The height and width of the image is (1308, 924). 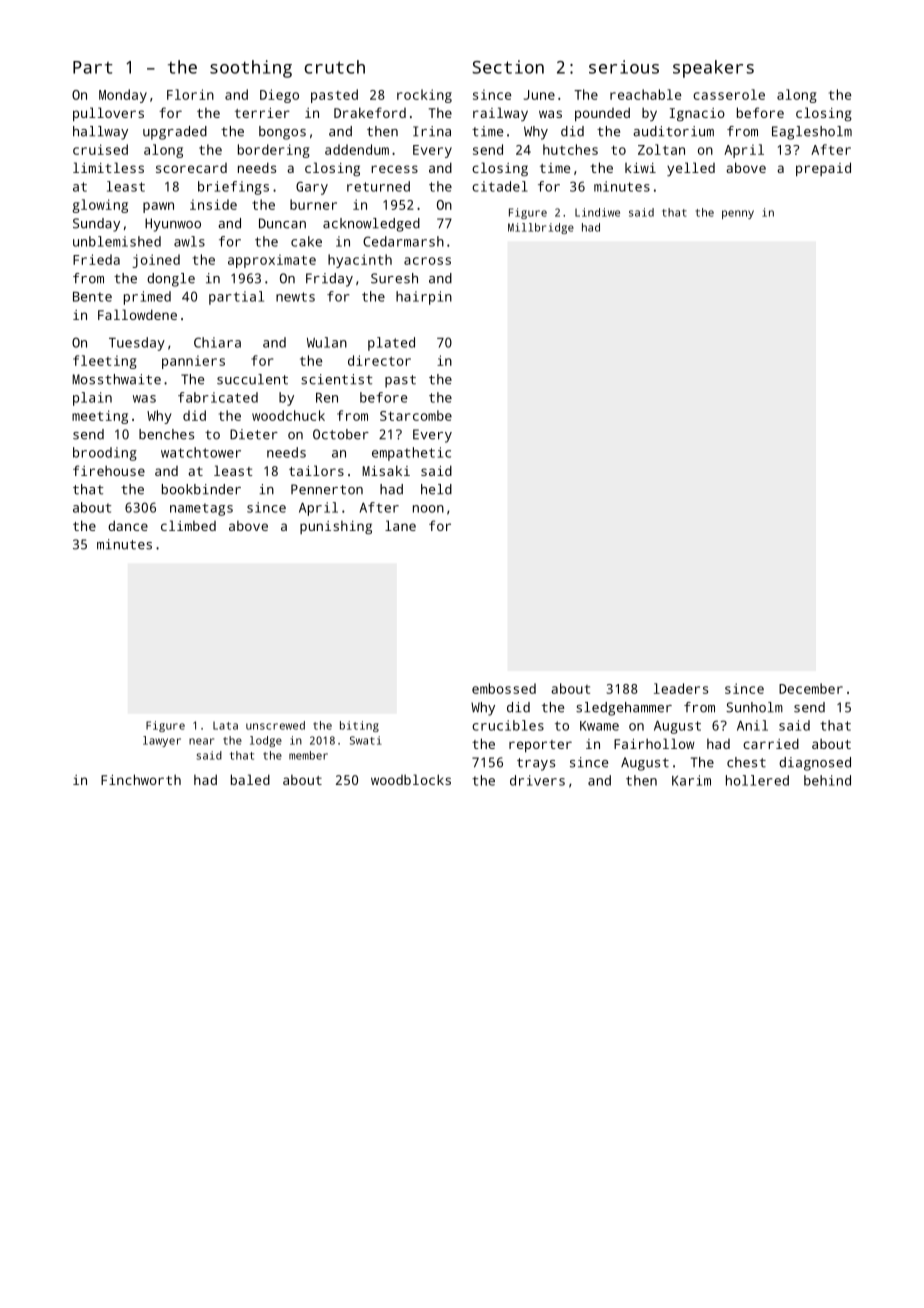 I want to click on penny, so click(x=738, y=214).
